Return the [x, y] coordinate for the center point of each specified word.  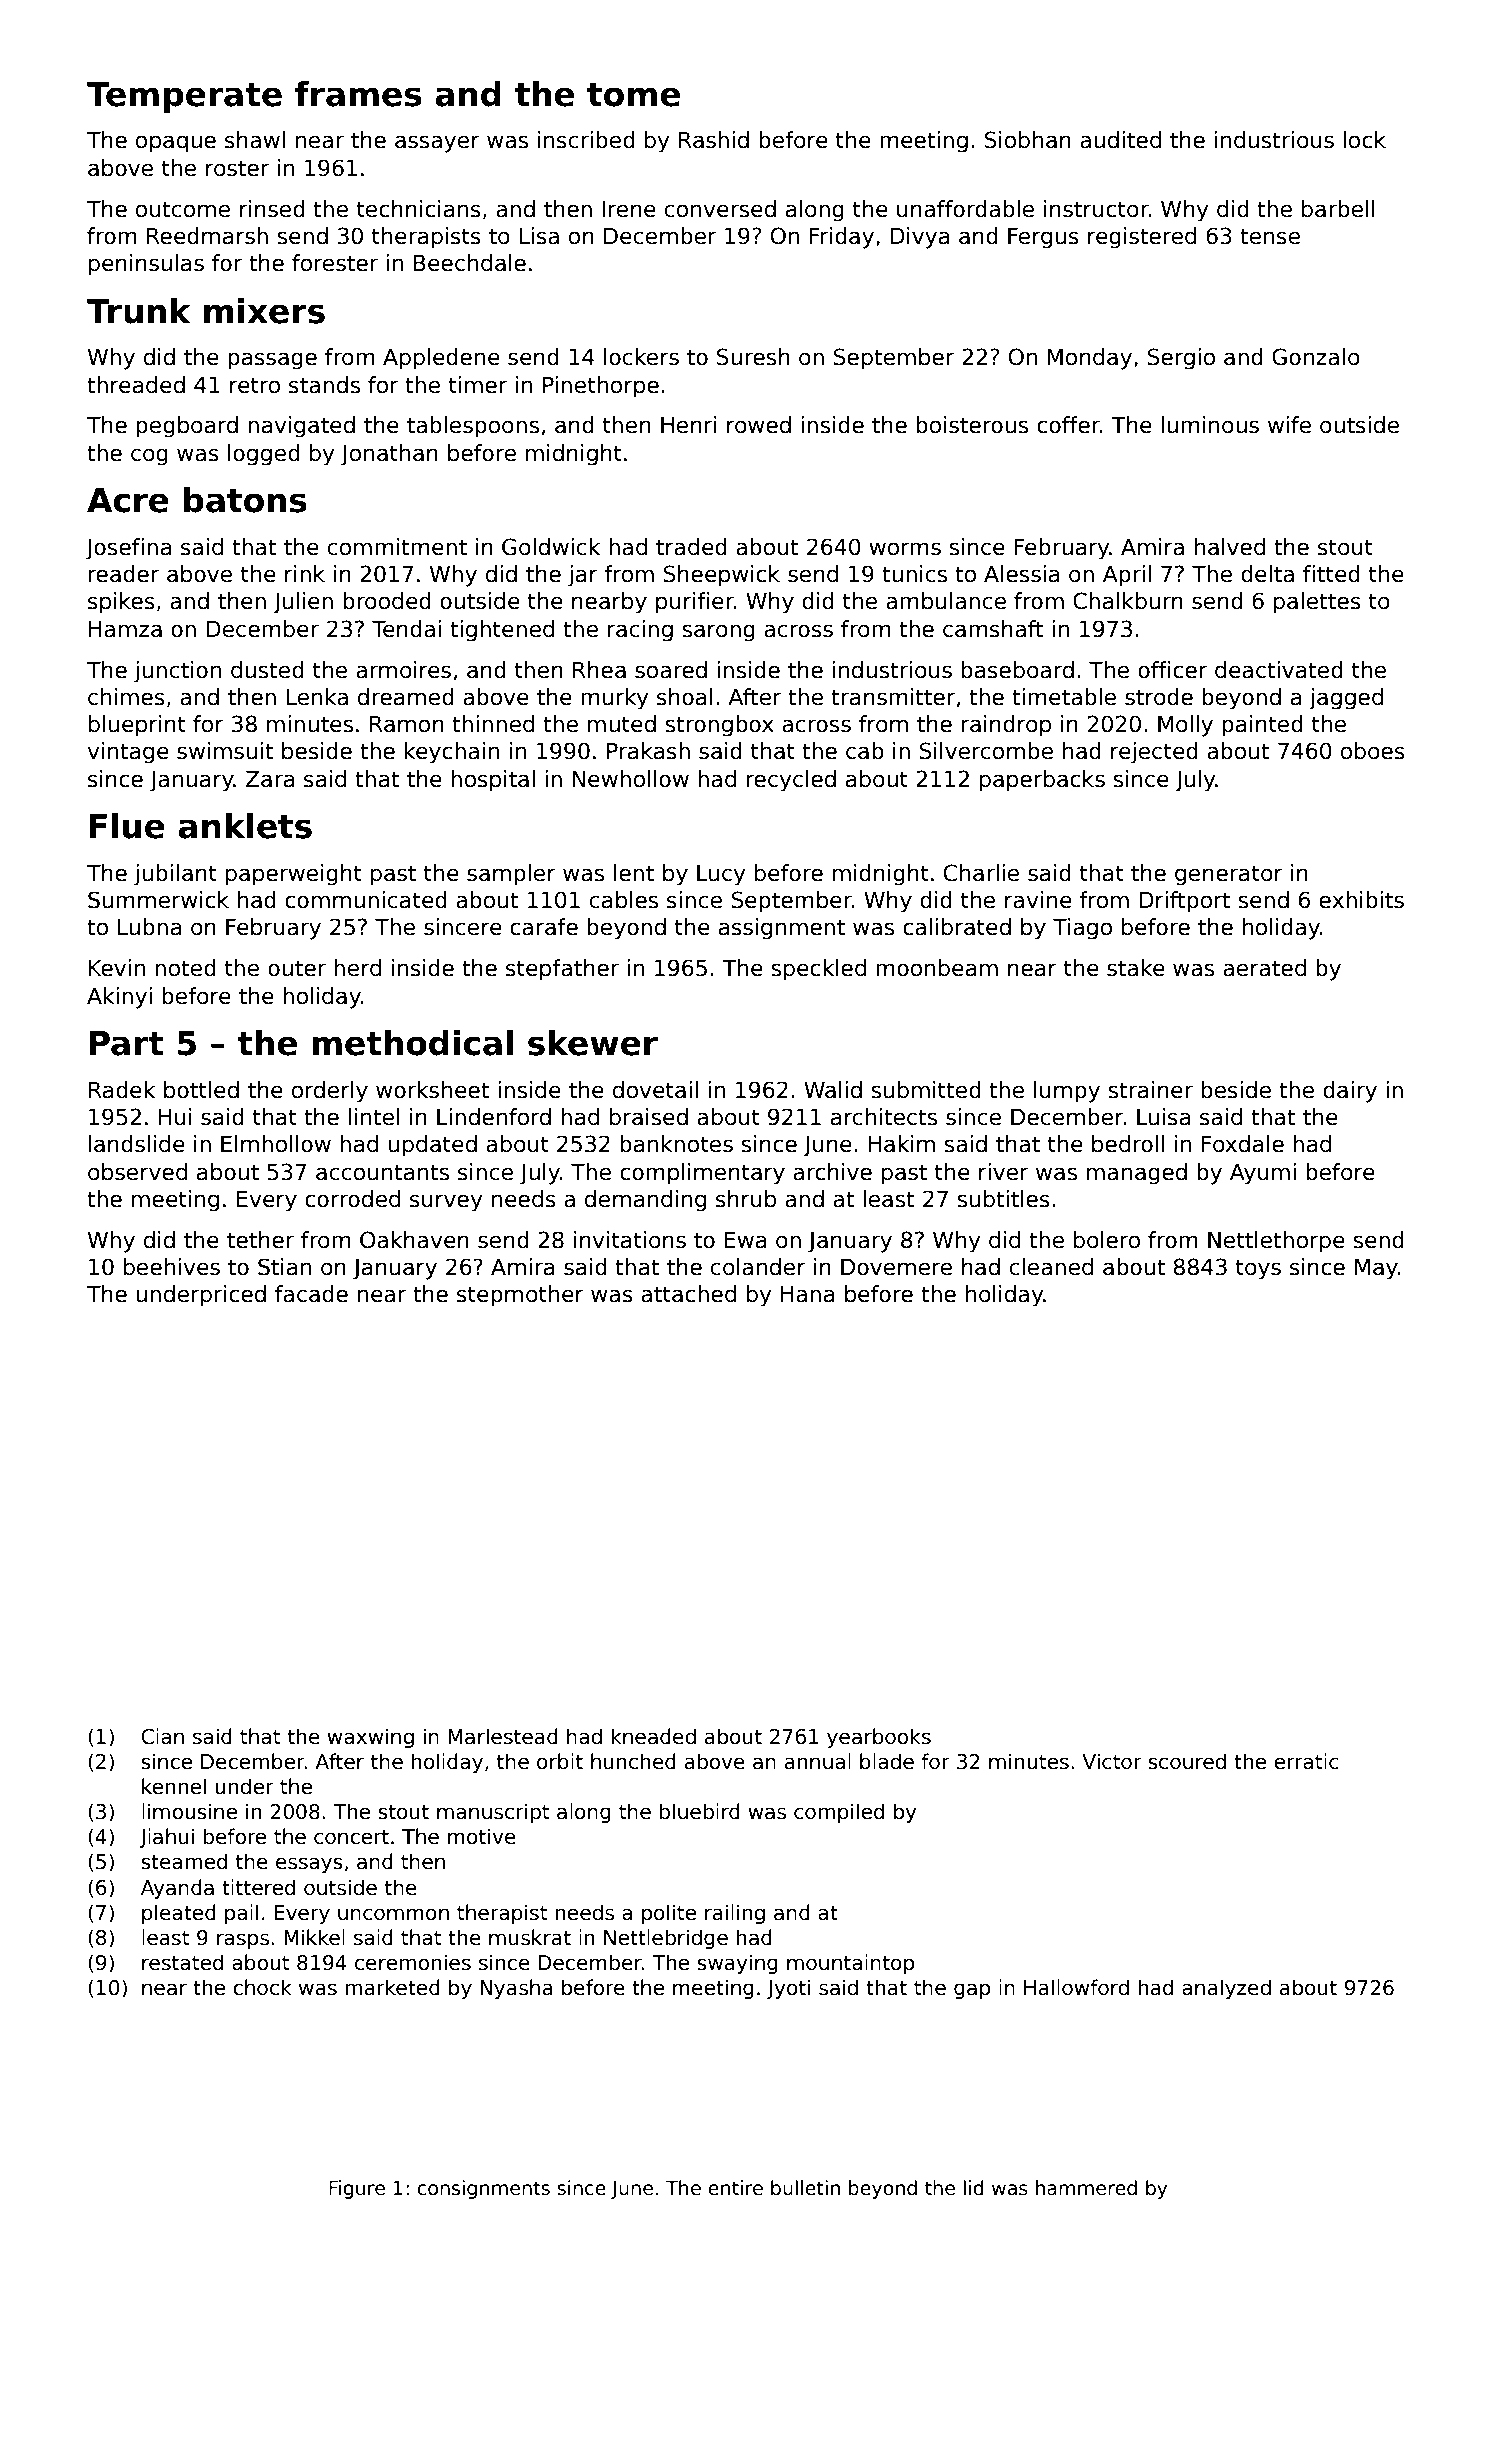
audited [1120, 140]
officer [1172, 670]
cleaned [1051, 1267]
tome [633, 95]
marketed [393, 1987]
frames [358, 94]
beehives [172, 1267]
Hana [807, 1294]
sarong [719, 633]
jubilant [175, 875]
